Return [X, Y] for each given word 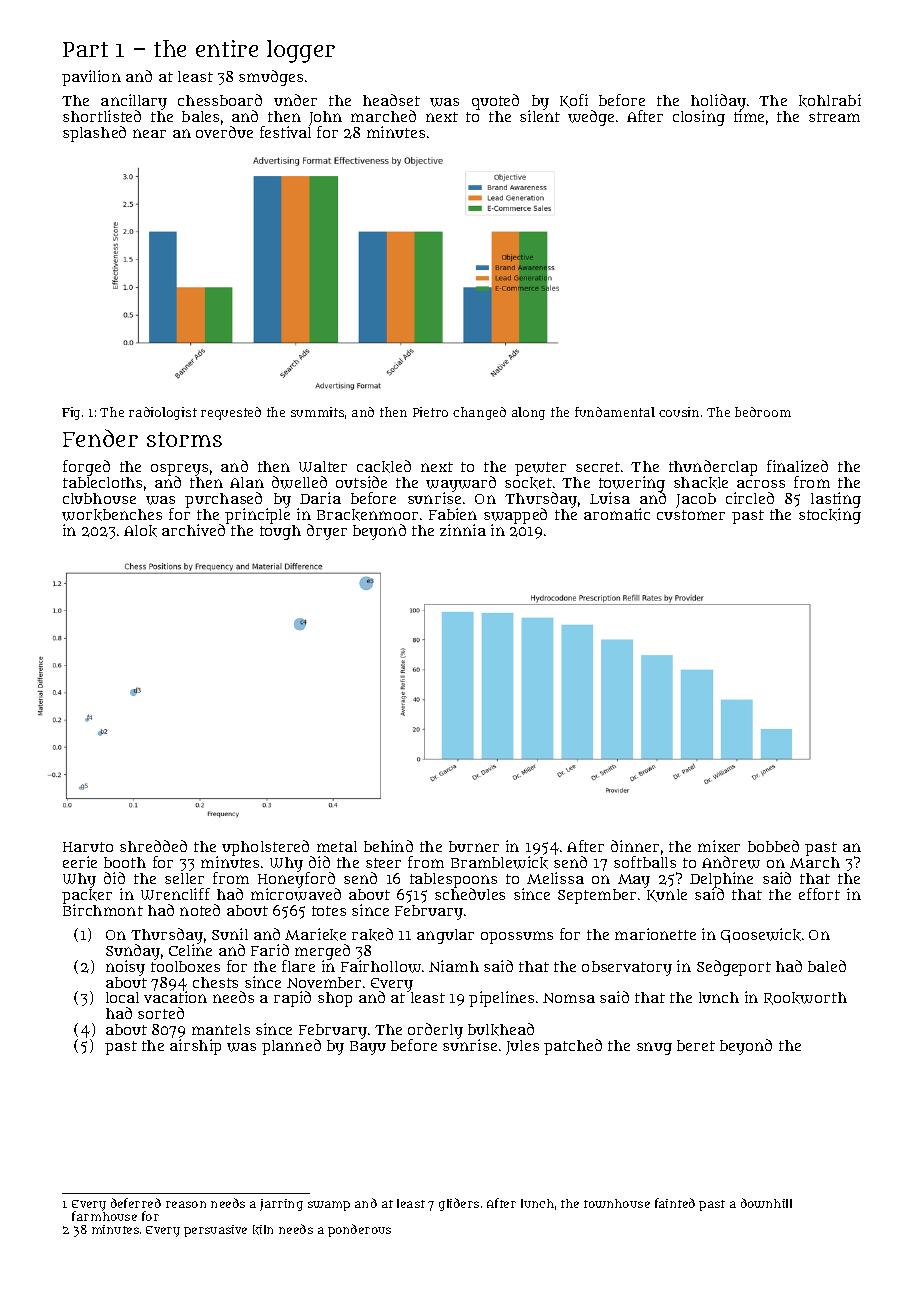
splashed [94, 134]
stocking [830, 516]
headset [391, 100]
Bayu [368, 1048]
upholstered [267, 848]
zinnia [463, 530]
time [749, 116]
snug [654, 1048]
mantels [221, 1029]
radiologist [163, 413]
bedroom [763, 412]
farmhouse [104, 1216]
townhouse [617, 1203]
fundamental [615, 412]
